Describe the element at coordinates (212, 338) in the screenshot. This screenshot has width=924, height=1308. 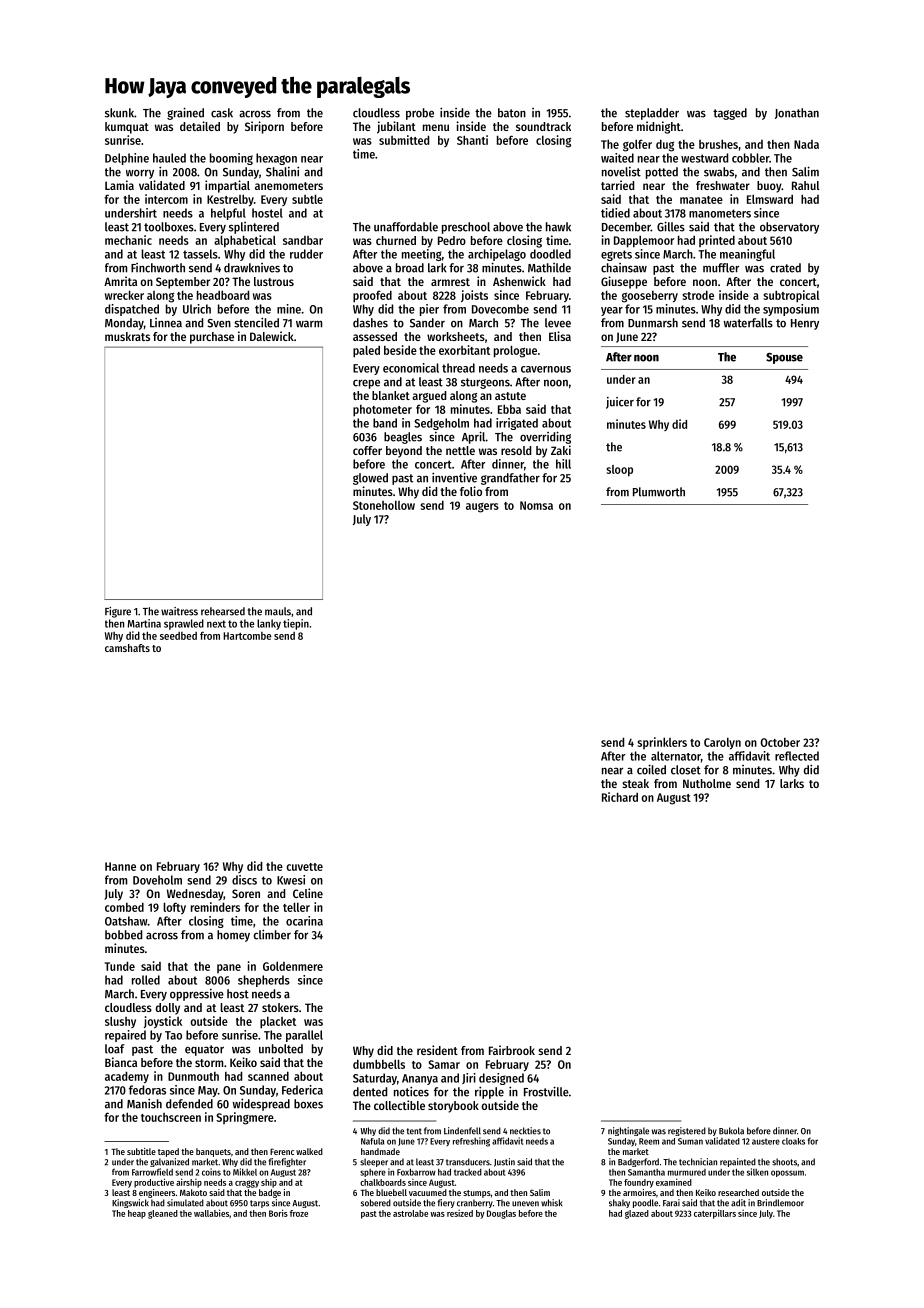
I see `purchase` at that location.
